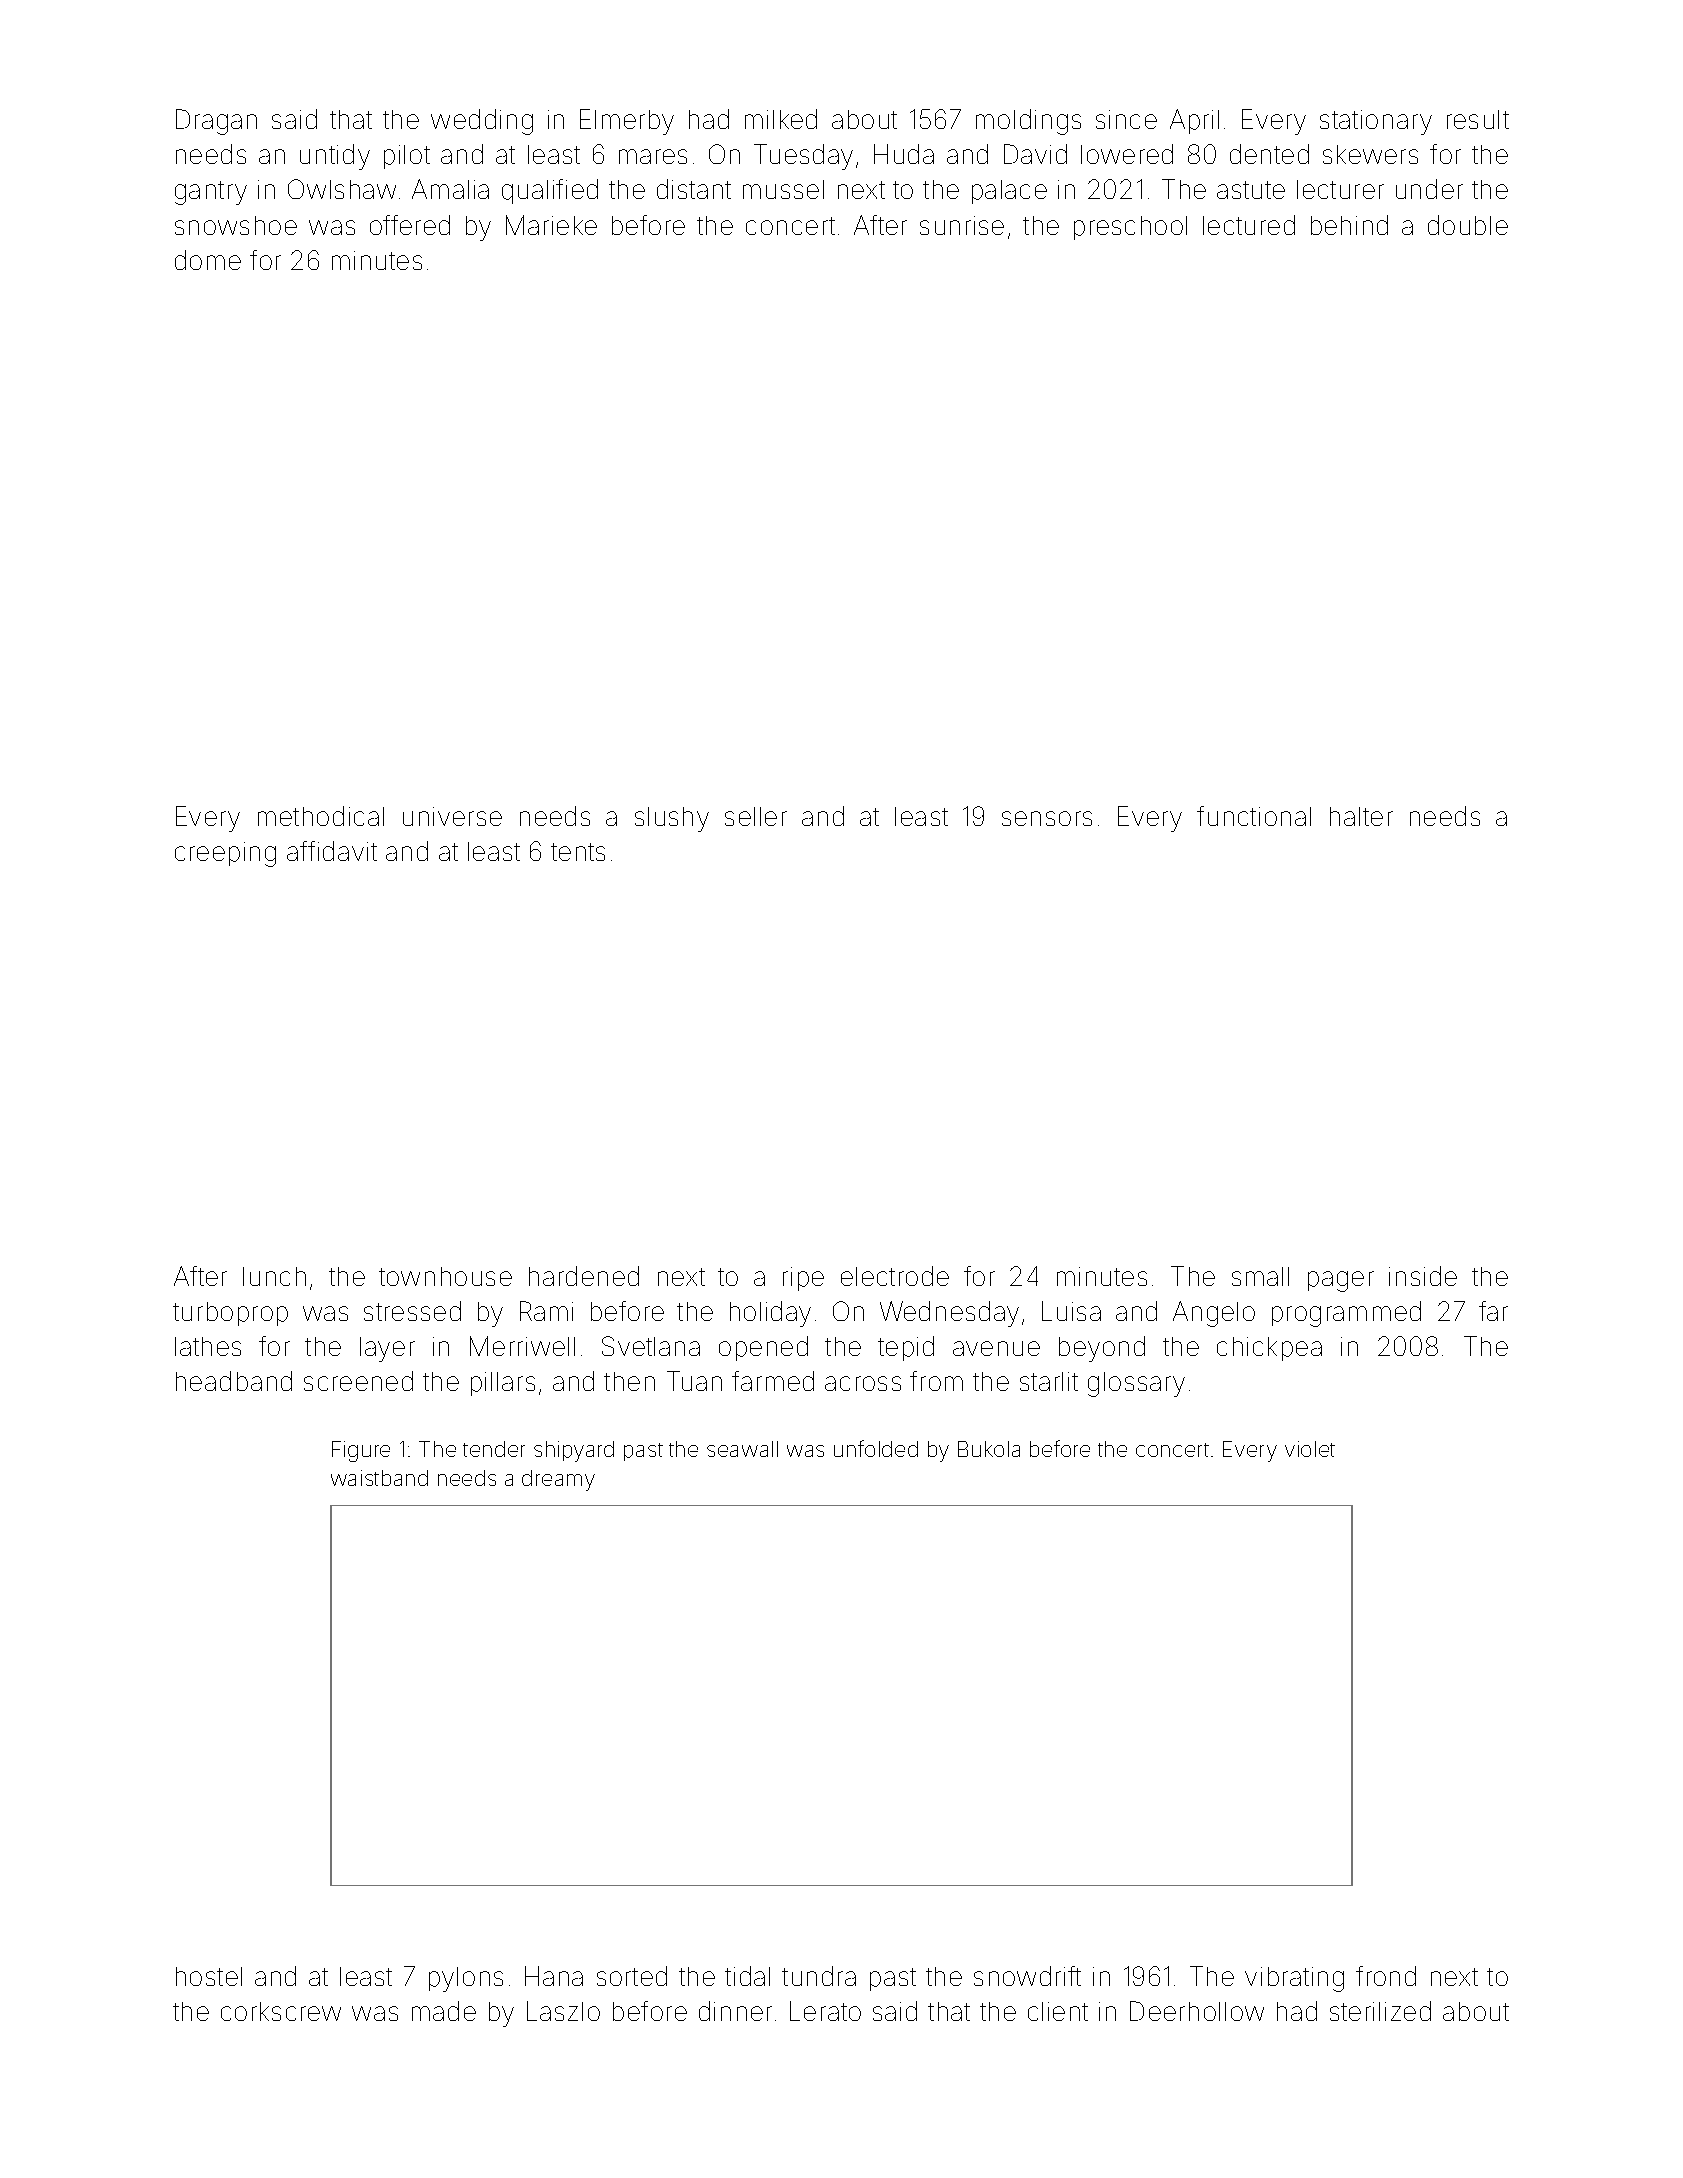 The height and width of the screenshot is (2178, 1683). I want to click on stationary, so click(1376, 122).
